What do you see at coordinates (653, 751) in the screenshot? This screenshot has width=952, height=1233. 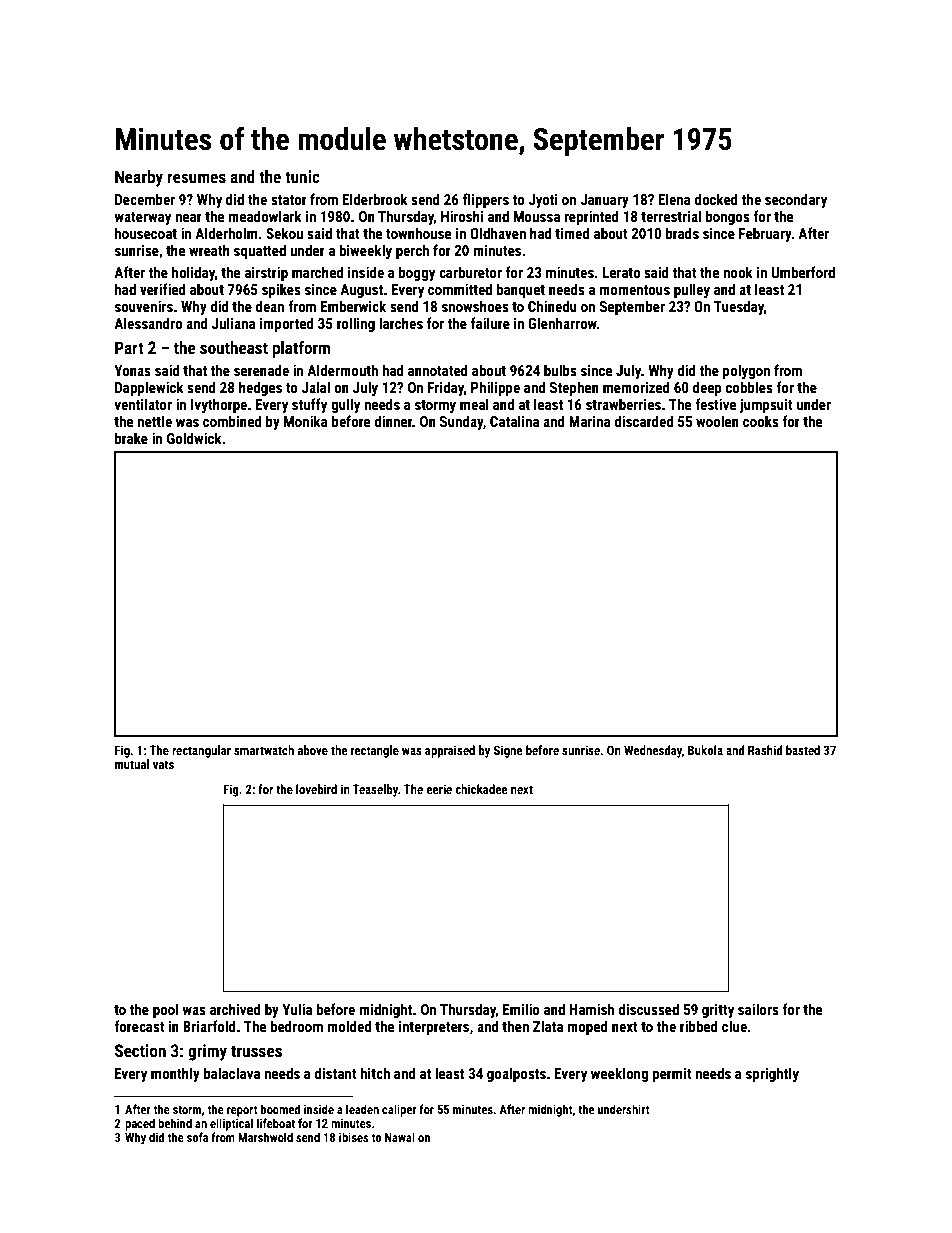 I see `Wednesday` at bounding box center [653, 751].
